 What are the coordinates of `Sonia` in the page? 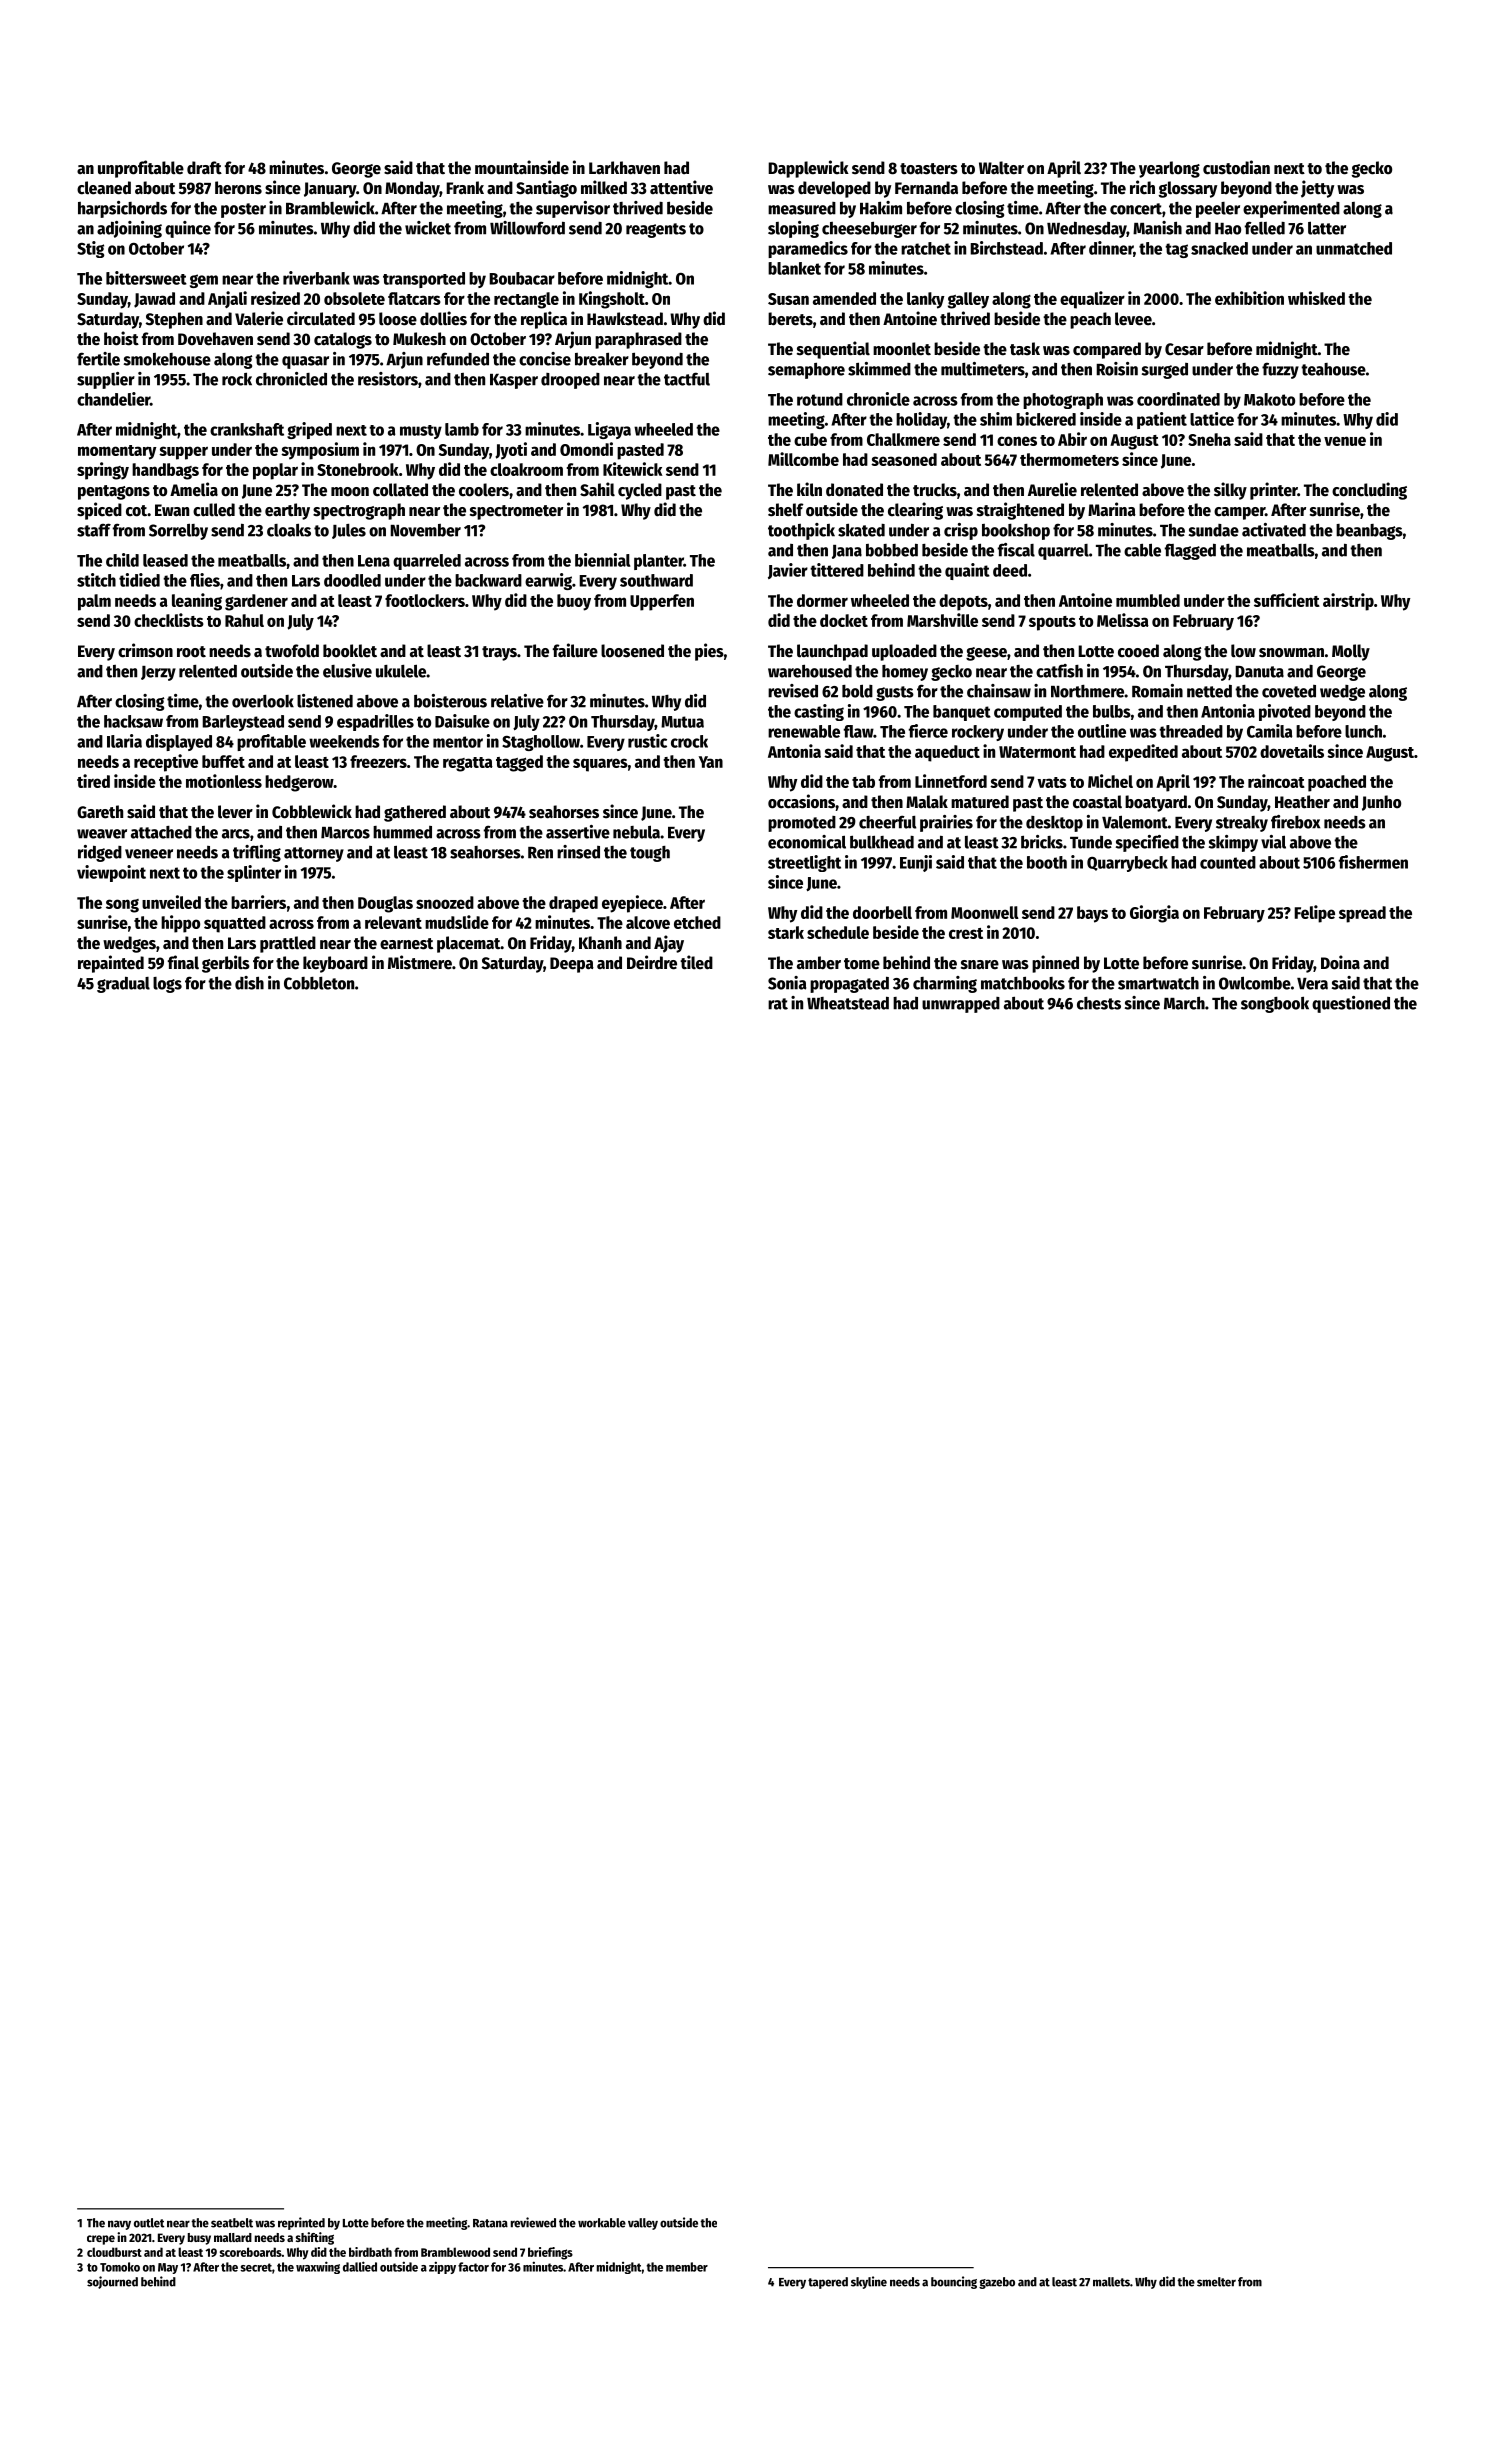 It's located at (787, 983).
